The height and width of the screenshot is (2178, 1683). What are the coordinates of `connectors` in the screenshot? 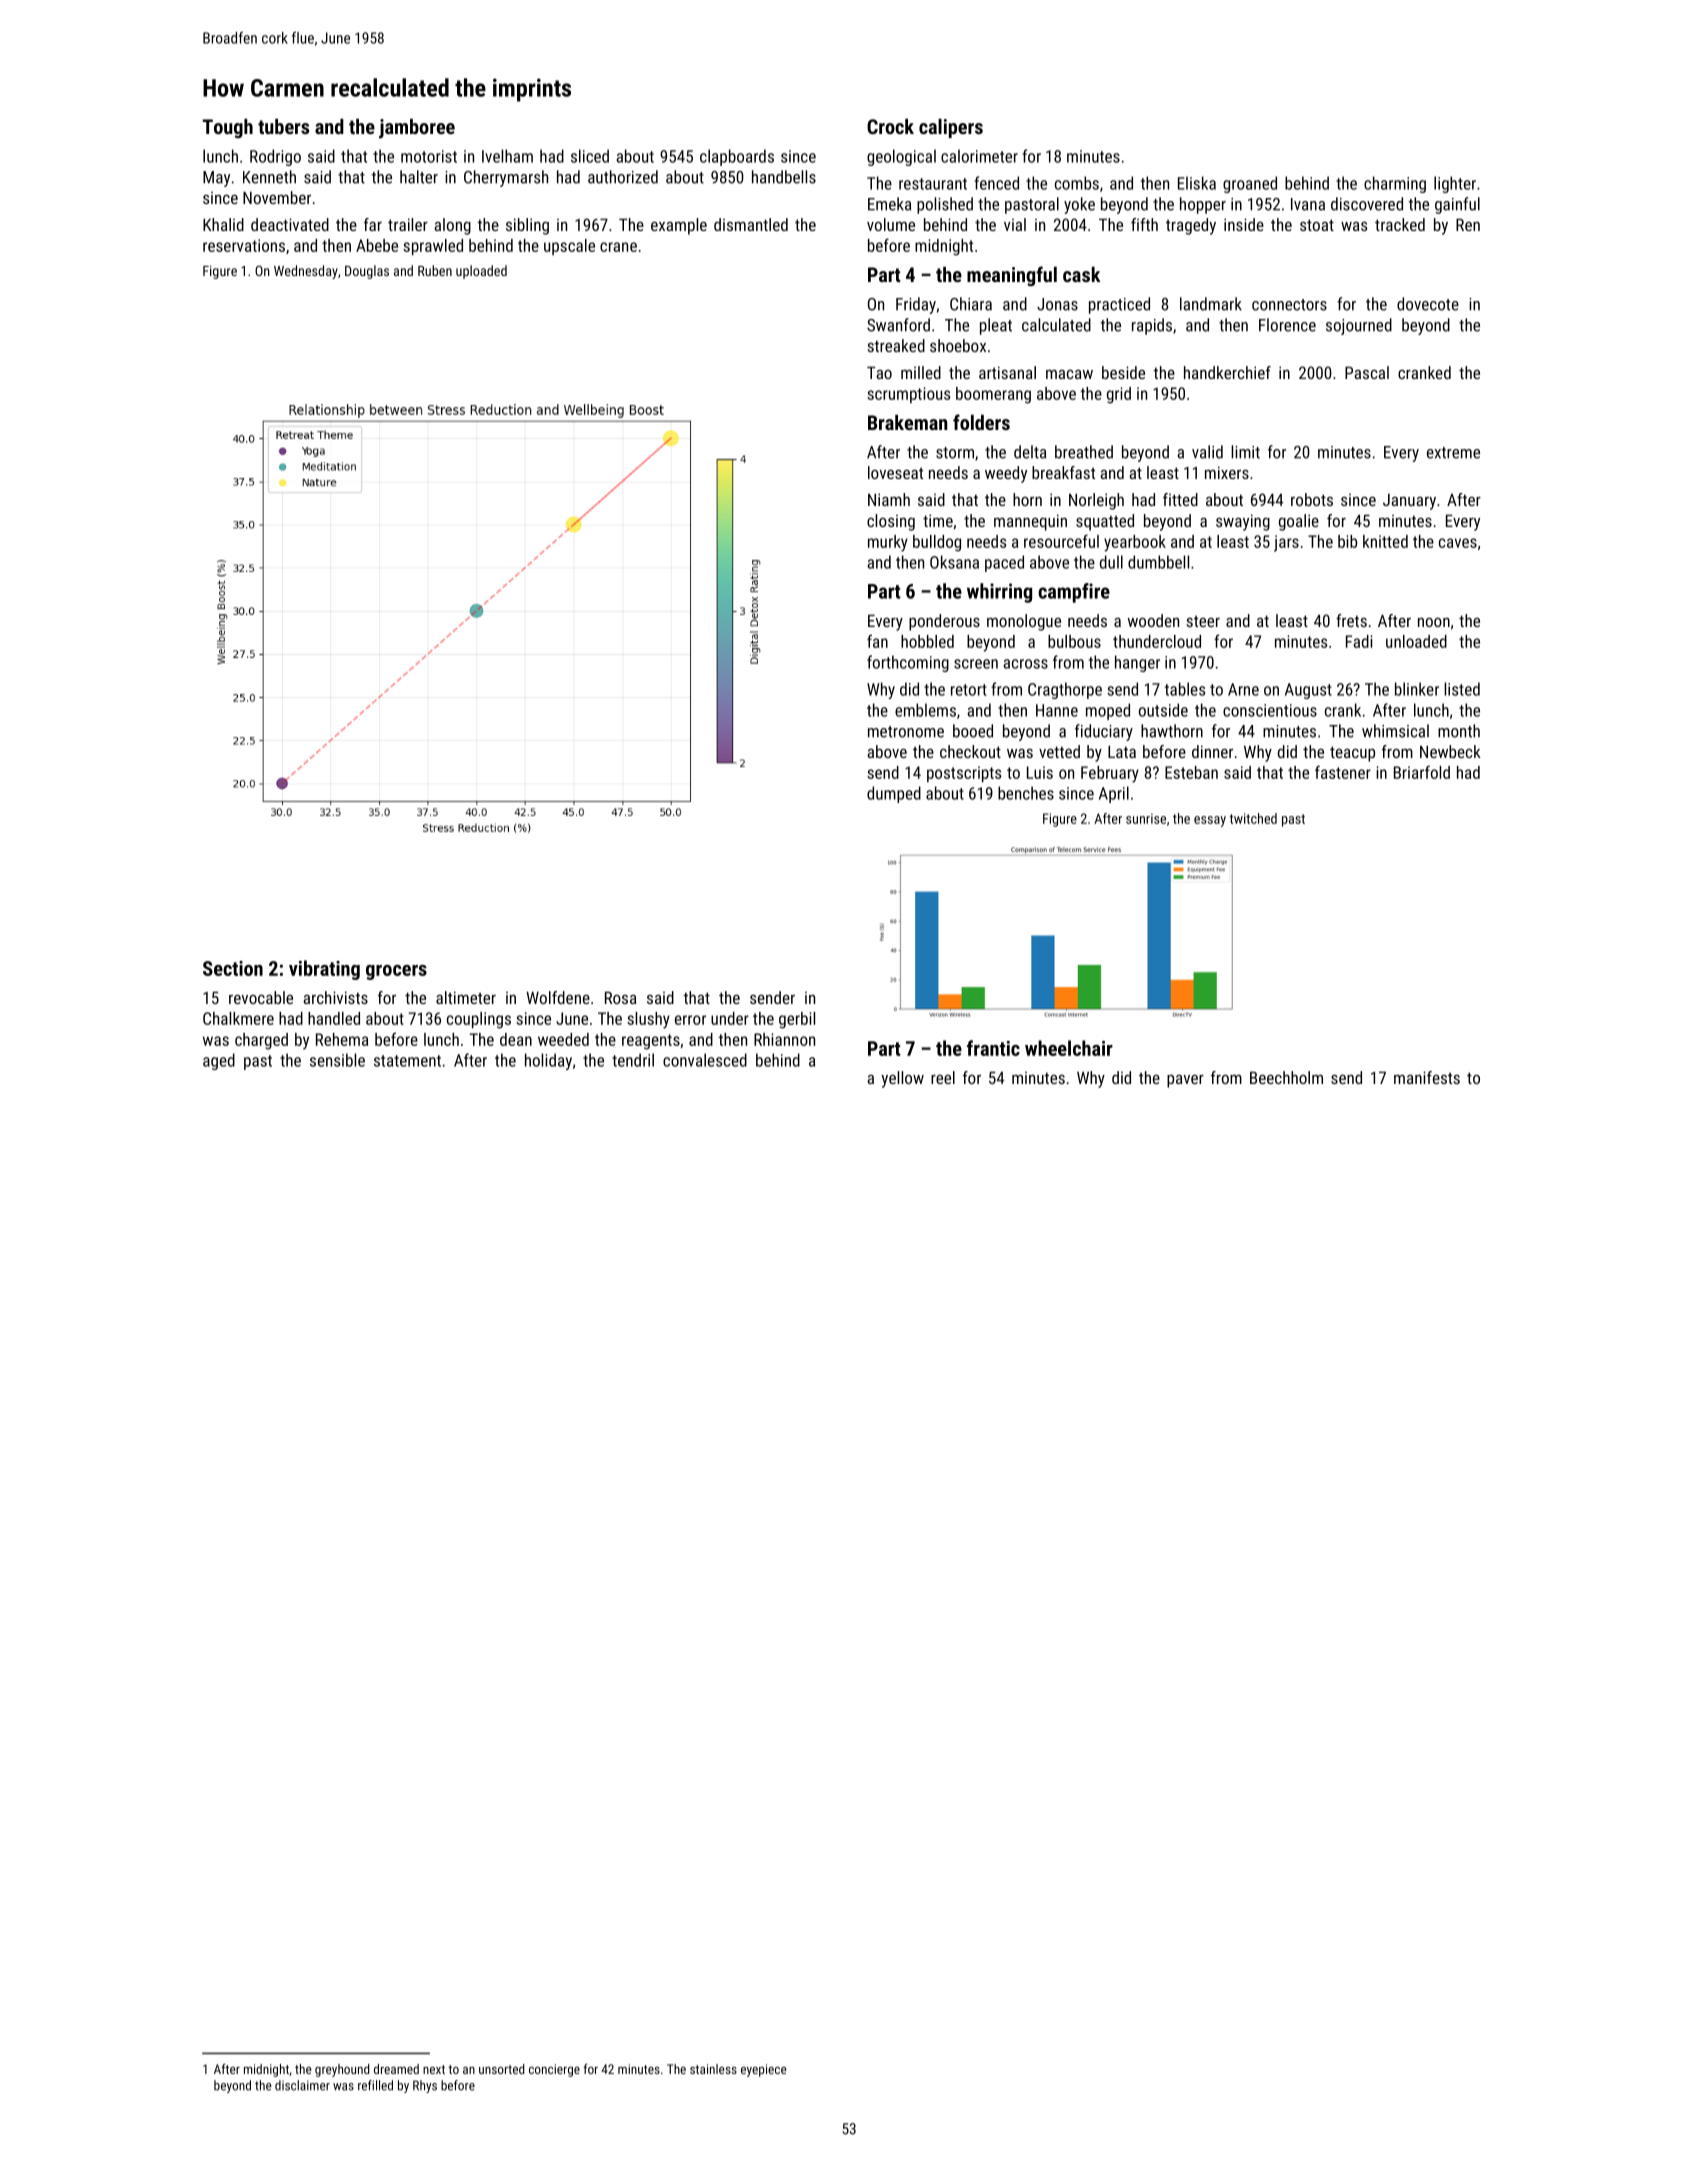 It's located at (1289, 305).
